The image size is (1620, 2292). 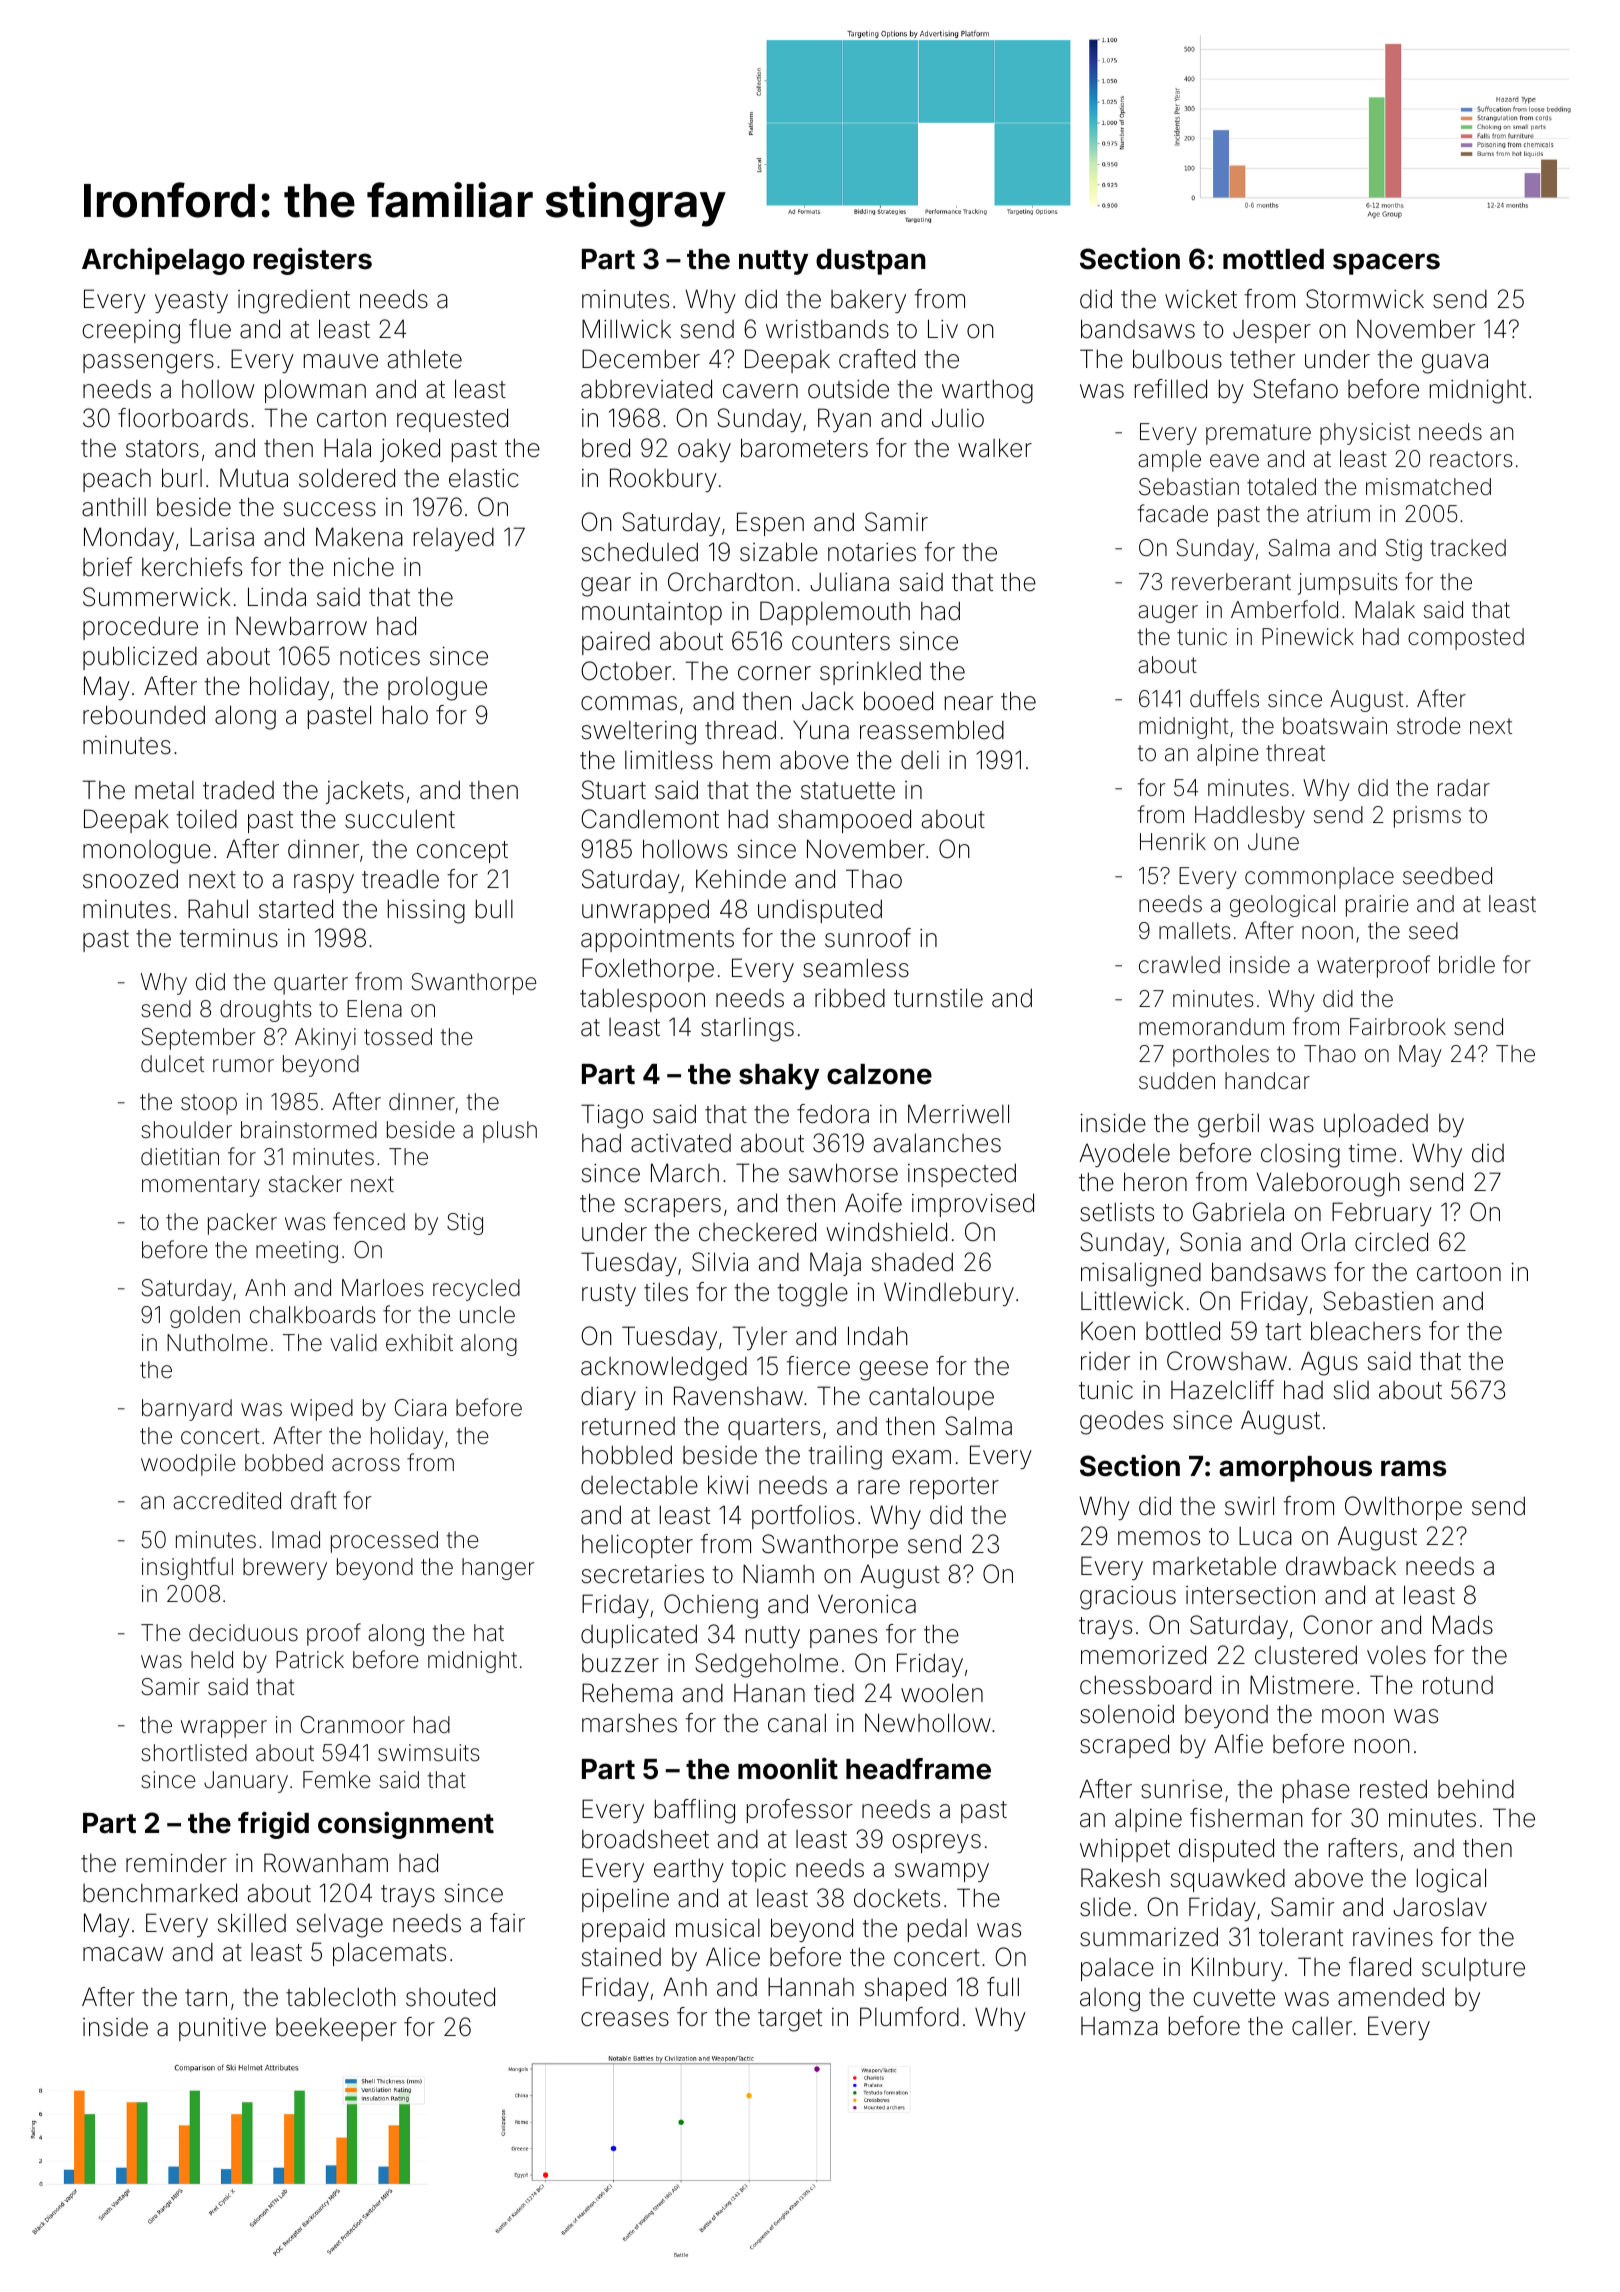 What do you see at coordinates (450, 1997) in the image?
I see `shouted` at bounding box center [450, 1997].
